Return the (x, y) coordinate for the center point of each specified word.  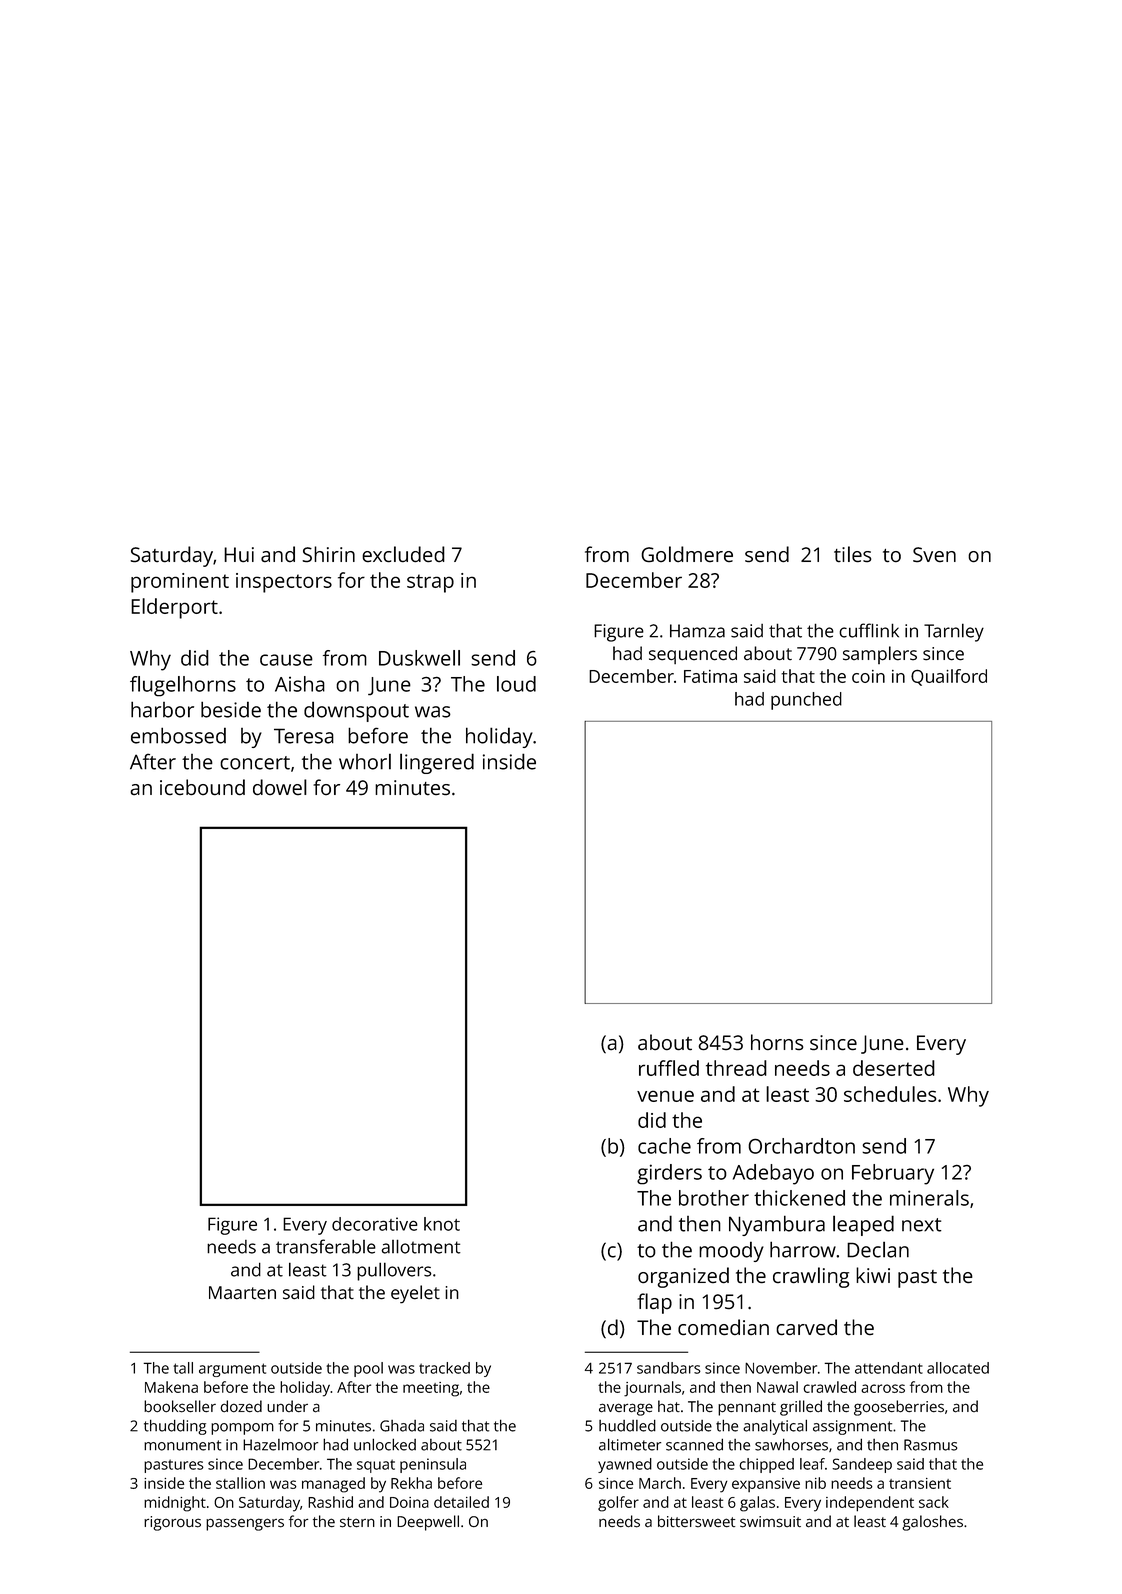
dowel (280, 787)
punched (806, 701)
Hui (239, 554)
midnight (175, 1504)
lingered (437, 763)
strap (430, 583)
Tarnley (954, 632)
